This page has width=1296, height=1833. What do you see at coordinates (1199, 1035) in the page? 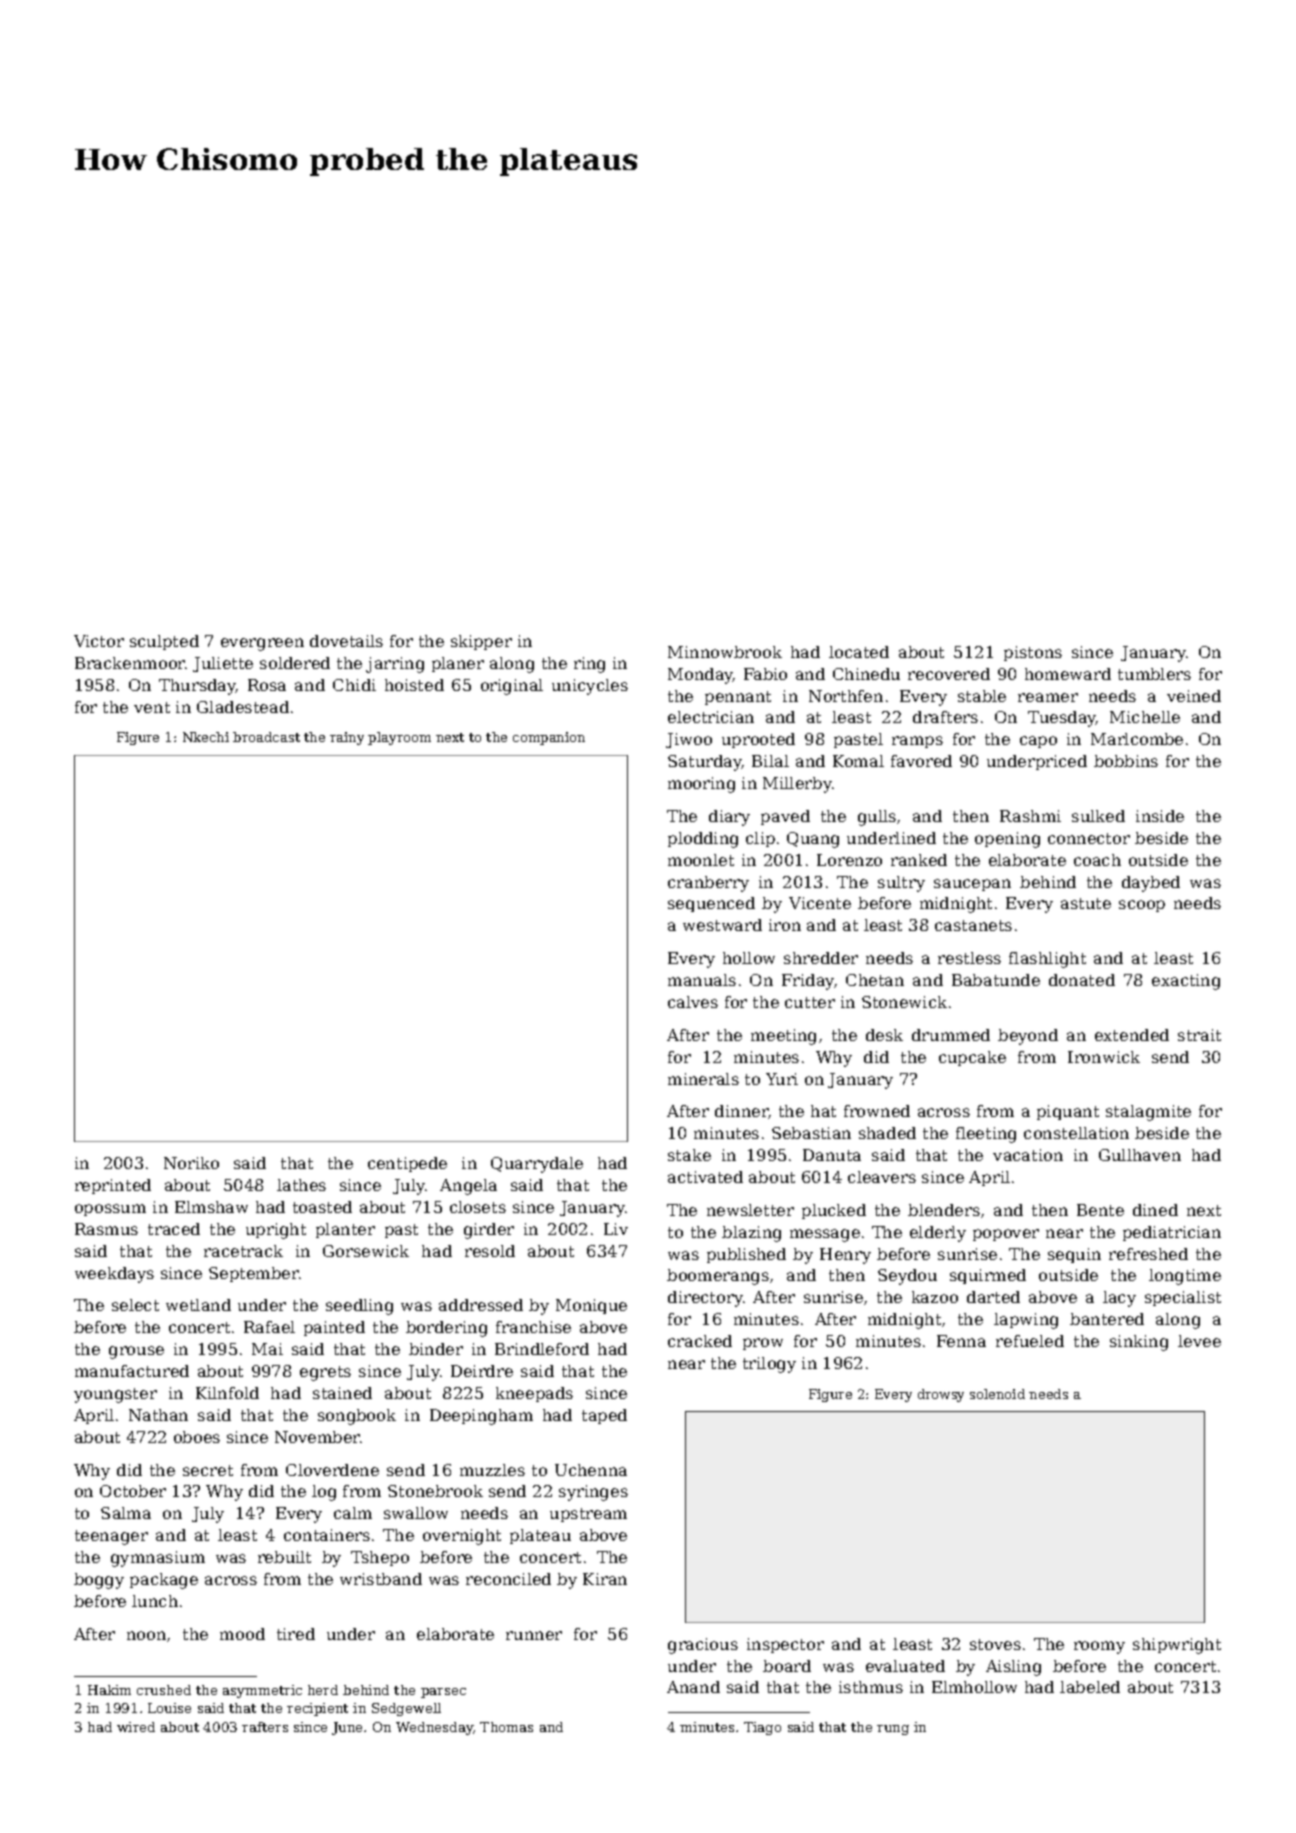
I see `strait` at bounding box center [1199, 1035].
